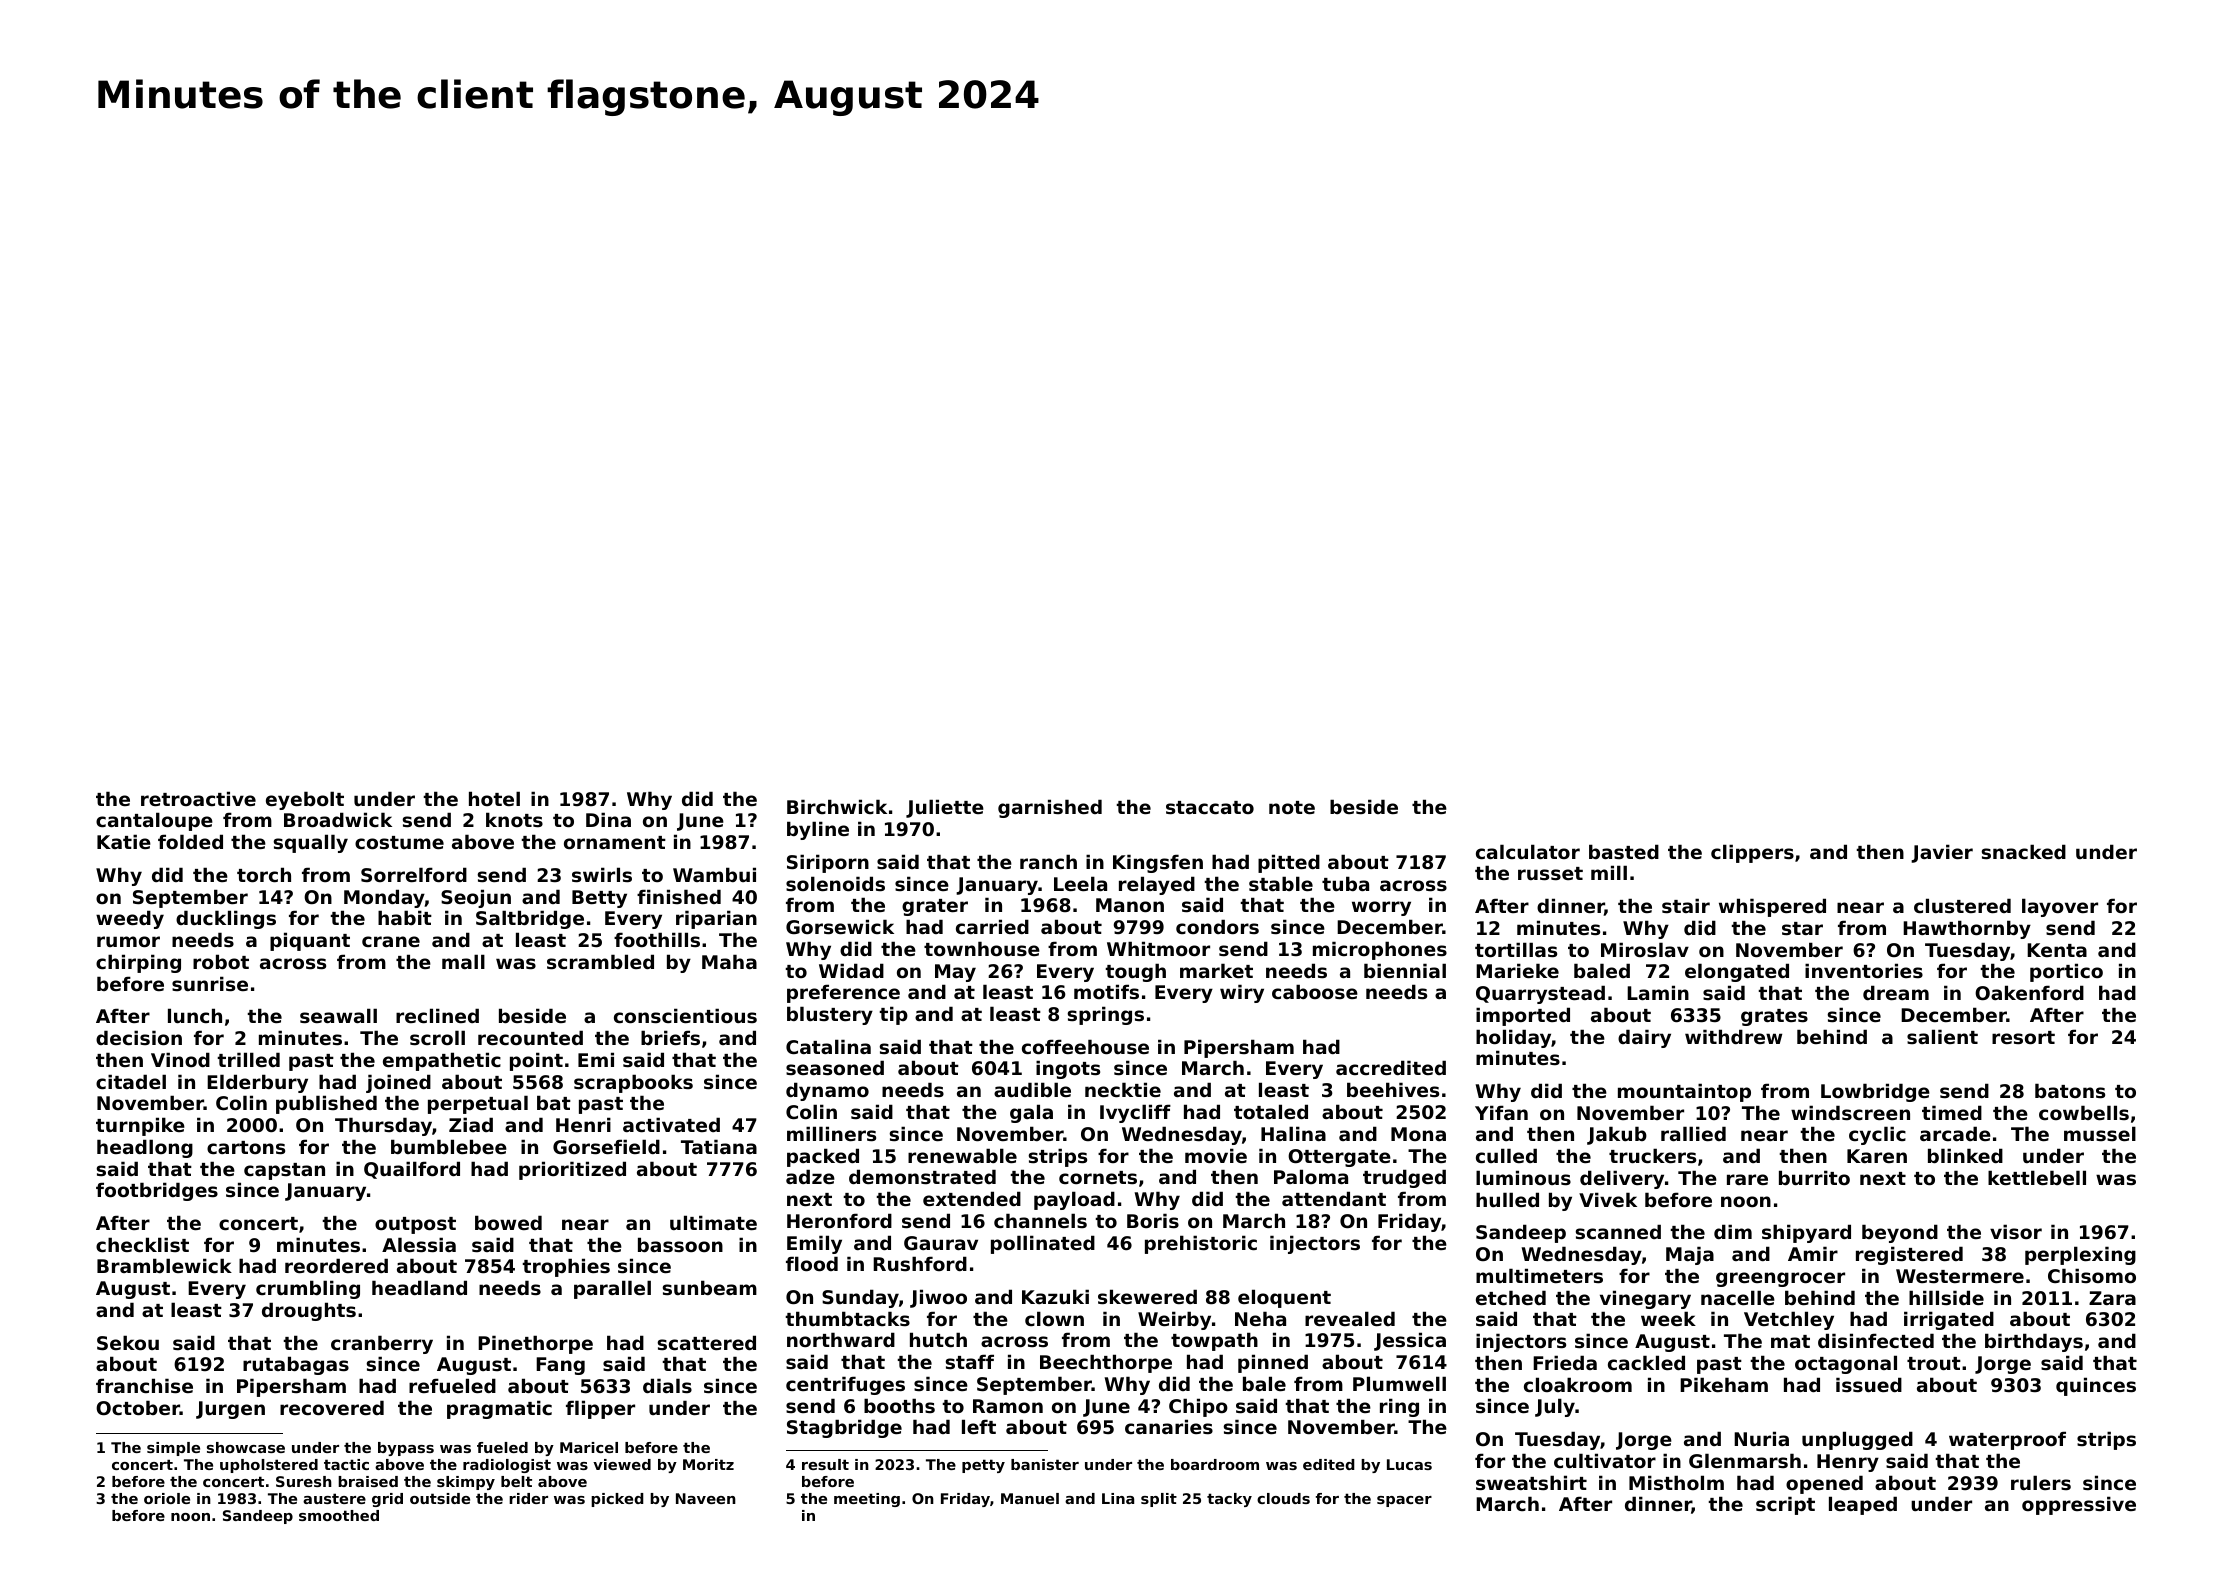 The height and width of the page is (1579, 2233). I want to click on spacer, so click(1404, 1501).
